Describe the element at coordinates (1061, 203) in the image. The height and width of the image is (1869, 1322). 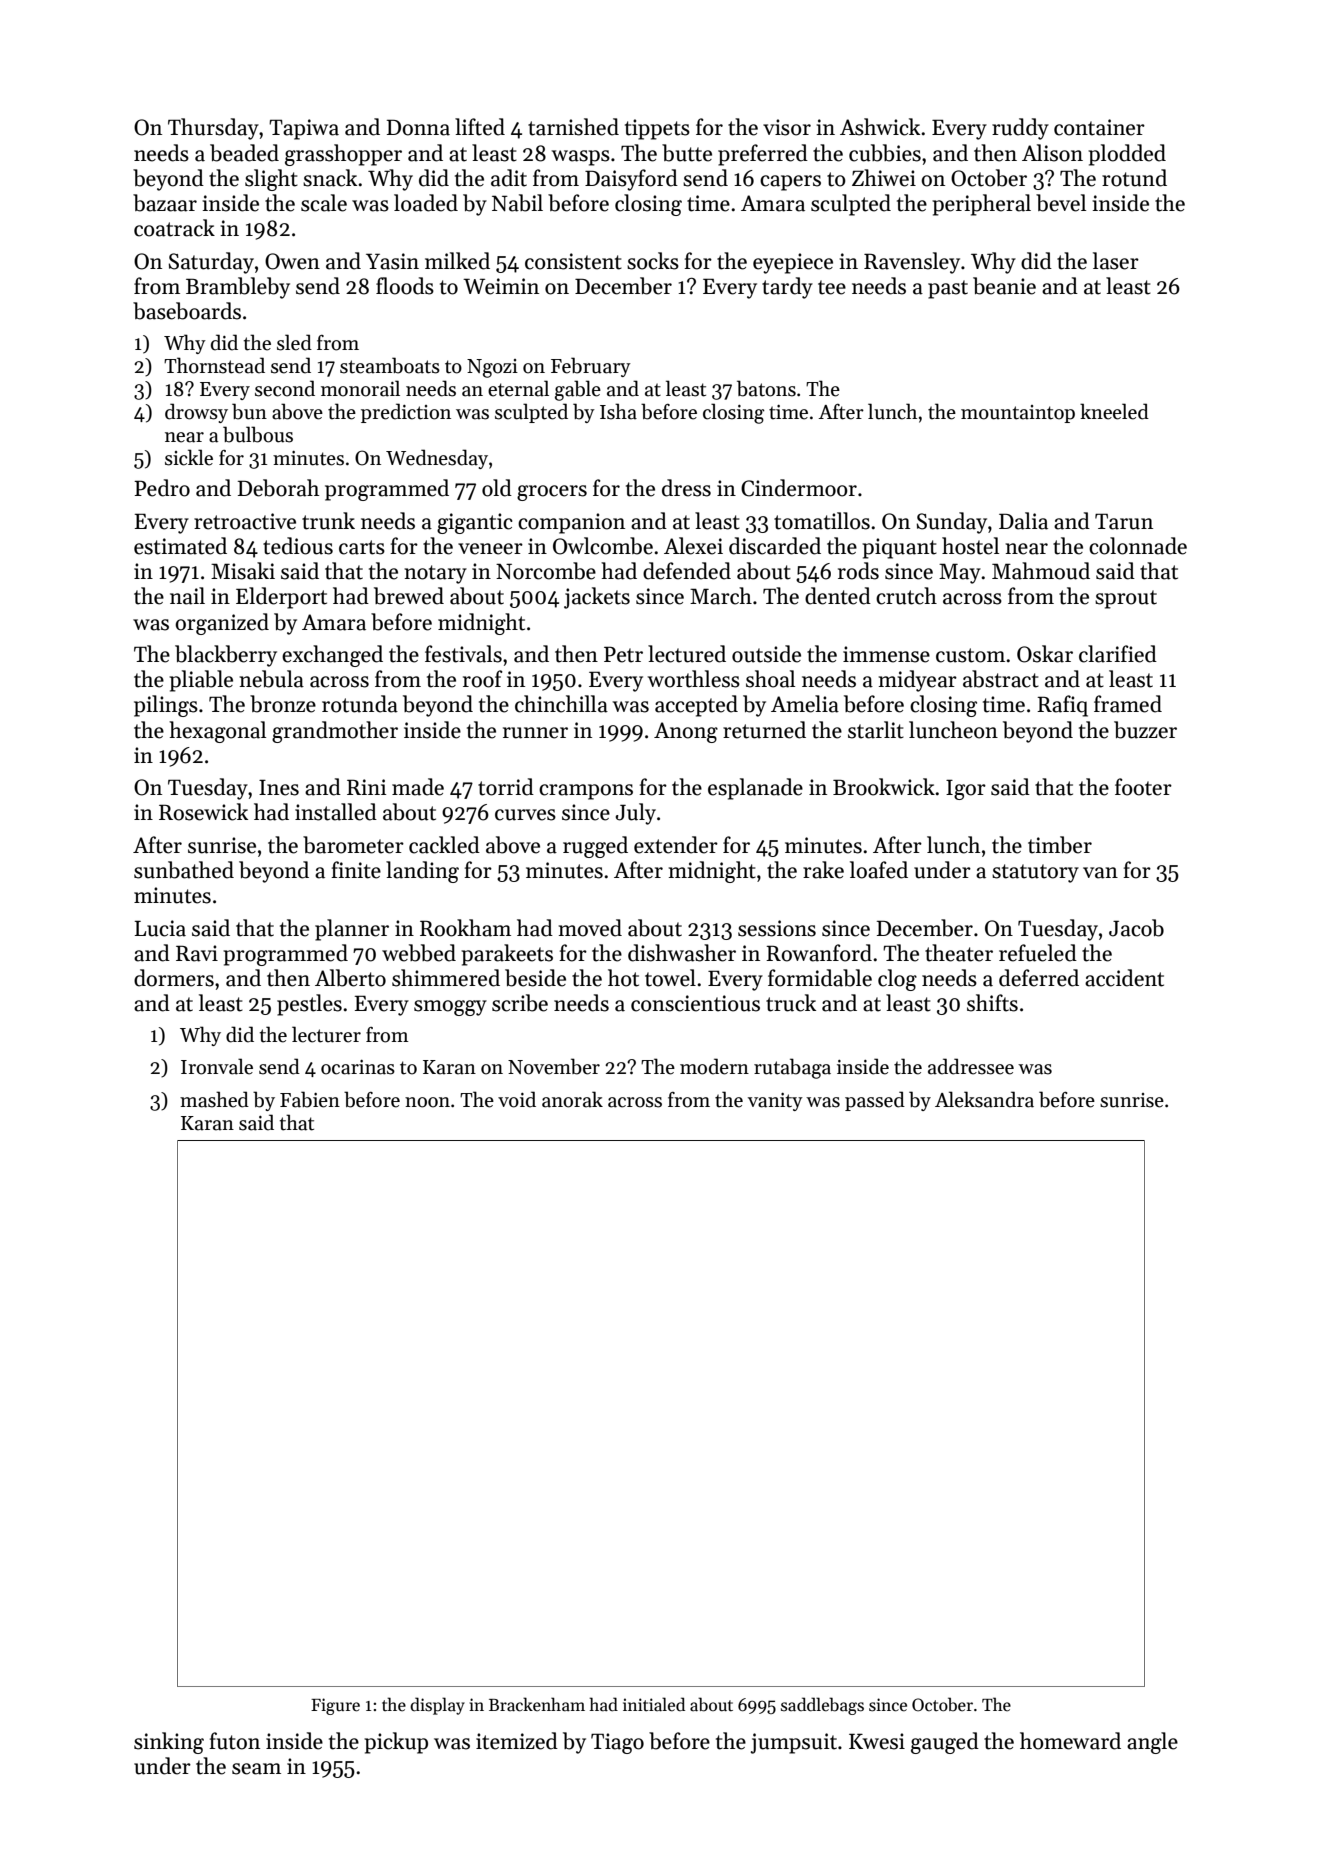
I see `bevel` at that location.
